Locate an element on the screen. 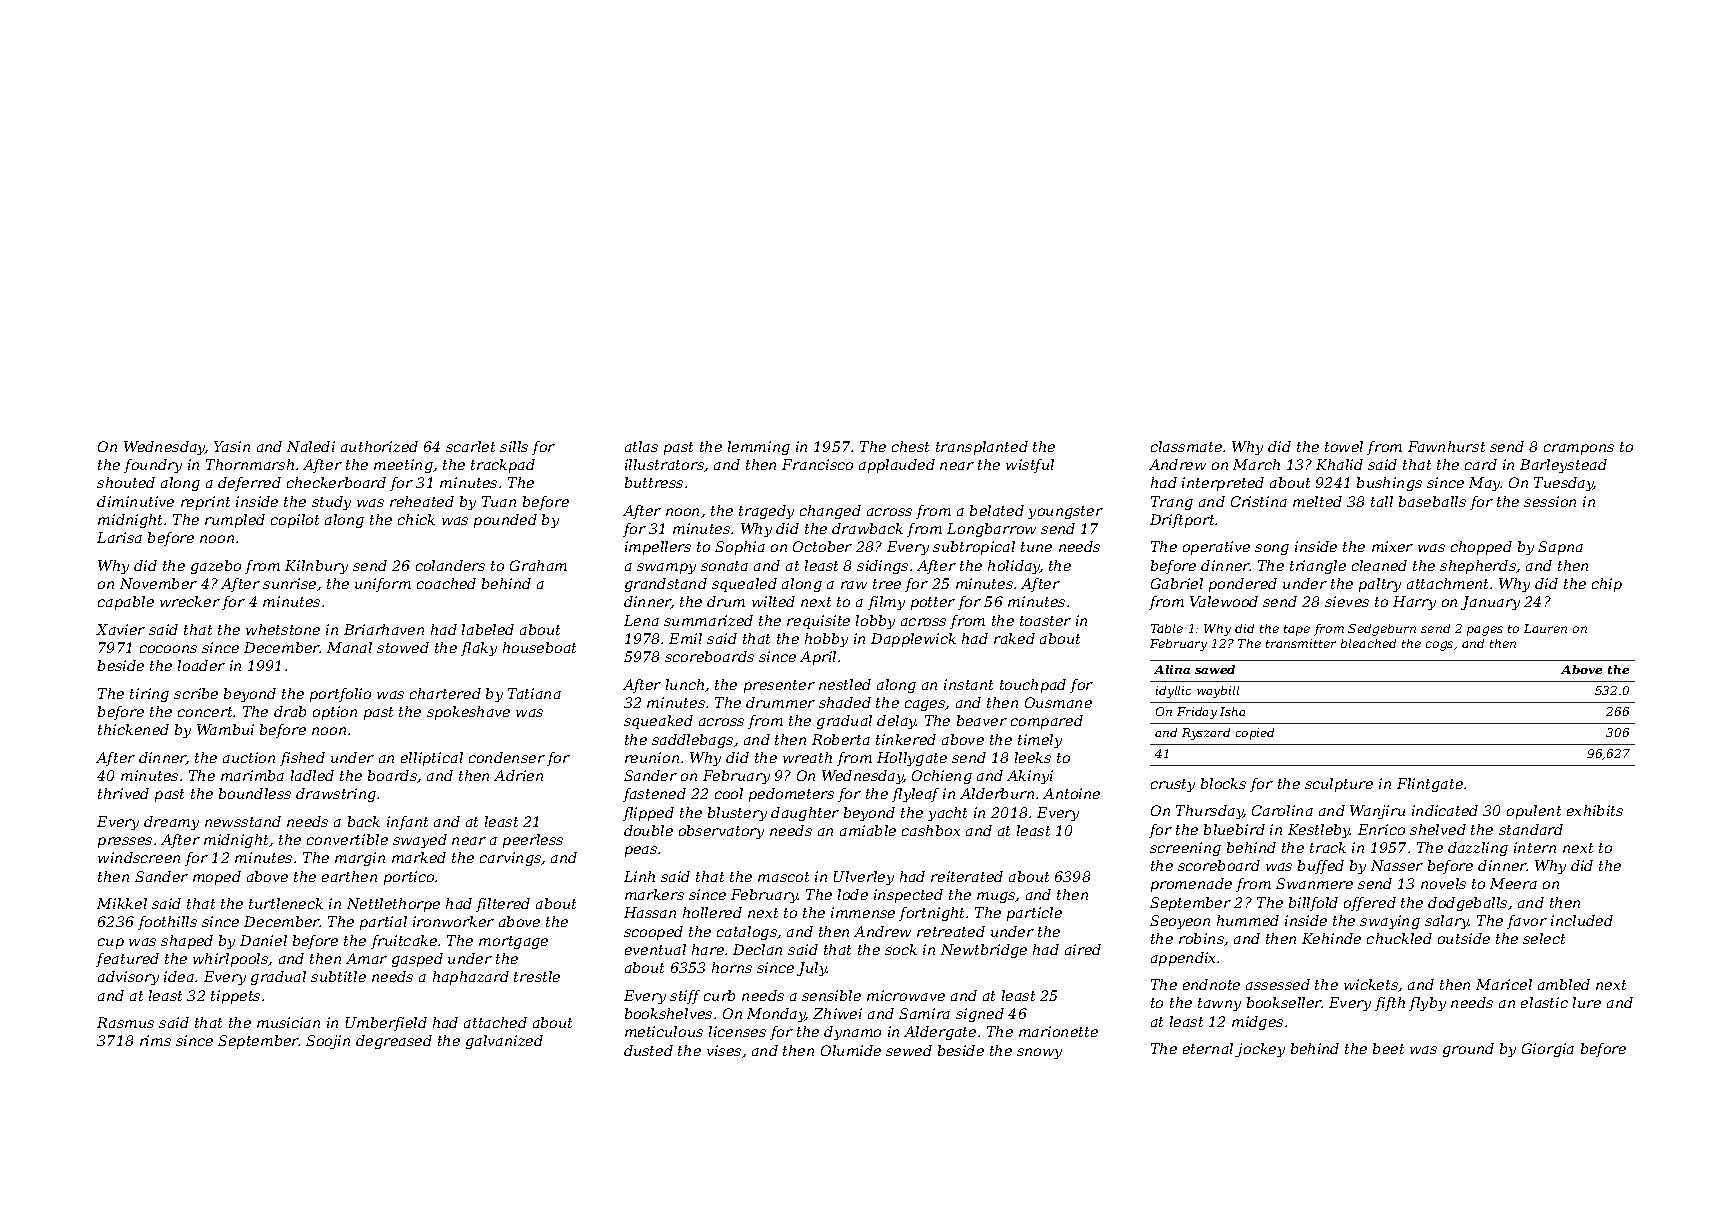 The width and height of the screenshot is (1733, 1225). leeks is located at coordinates (1033, 757).
